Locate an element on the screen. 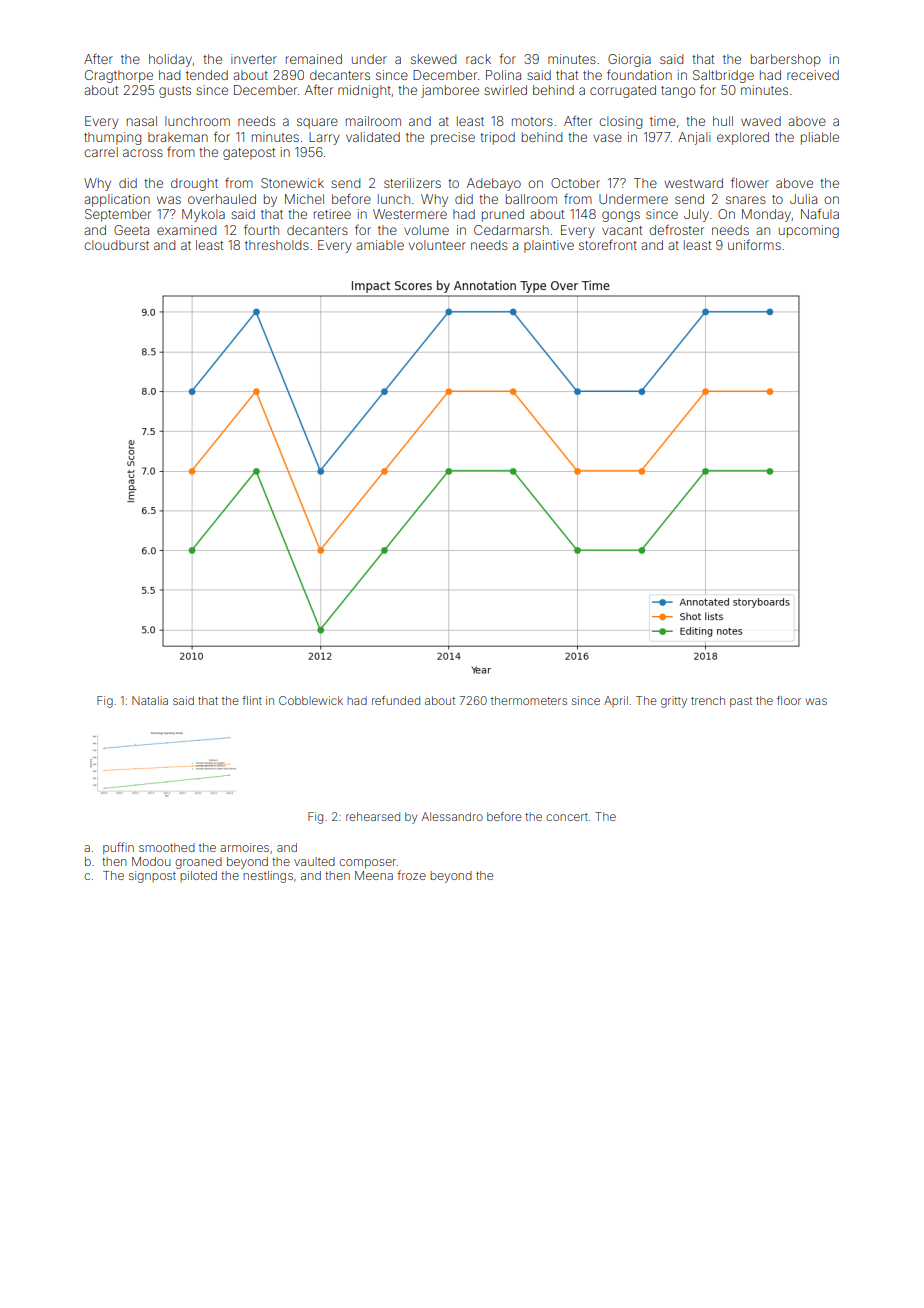 The width and height of the screenshot is (924, 1308). upcoming is located at coordinates (809, 231).
